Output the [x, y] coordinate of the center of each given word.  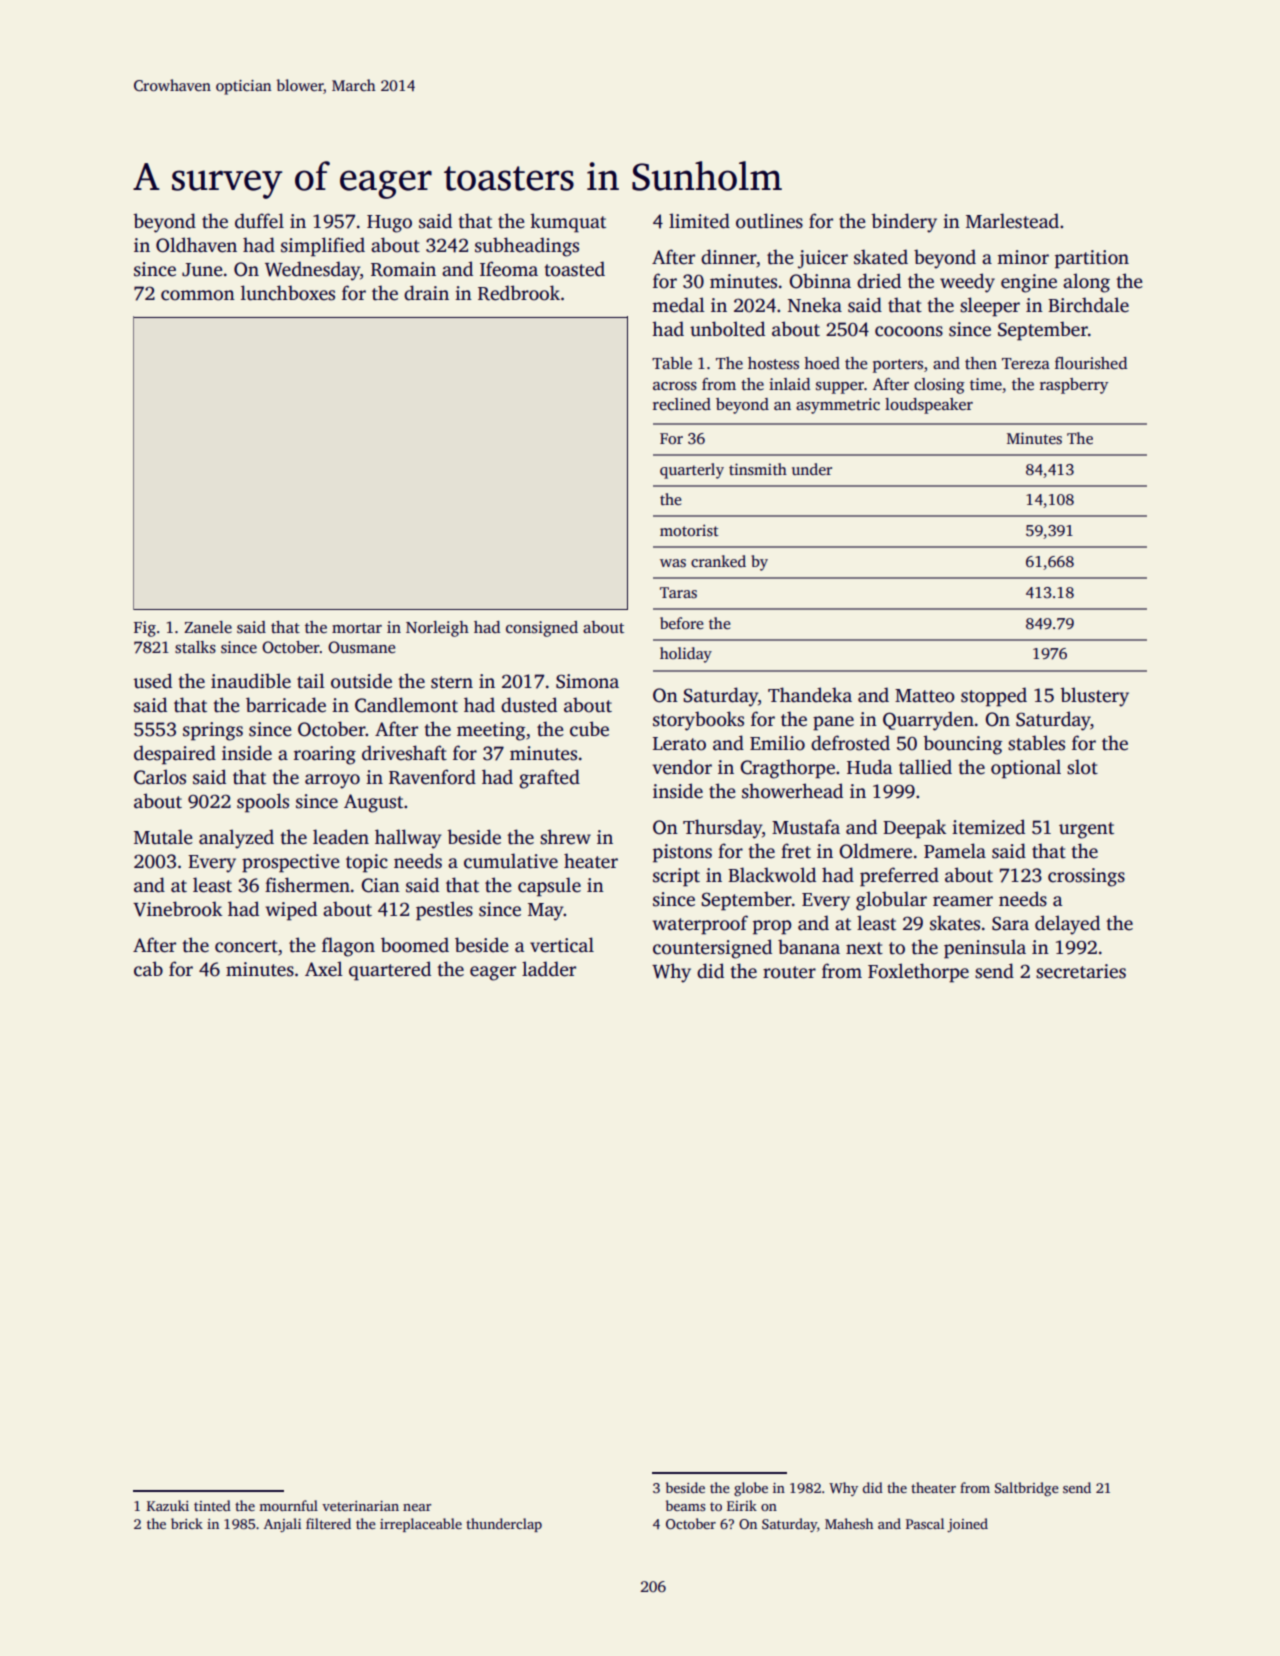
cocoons [909, 331]
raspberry [1074, 386]
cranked [718, 561]
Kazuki [168, 1505]
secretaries [1081, 971]
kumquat [568, 223]
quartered [390, 971]
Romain [403, 269]
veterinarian [360, 1506]
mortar [357, 628]
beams [686, 1505]
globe [751, 1489]
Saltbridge [1027, 1489]
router [789, 972]
